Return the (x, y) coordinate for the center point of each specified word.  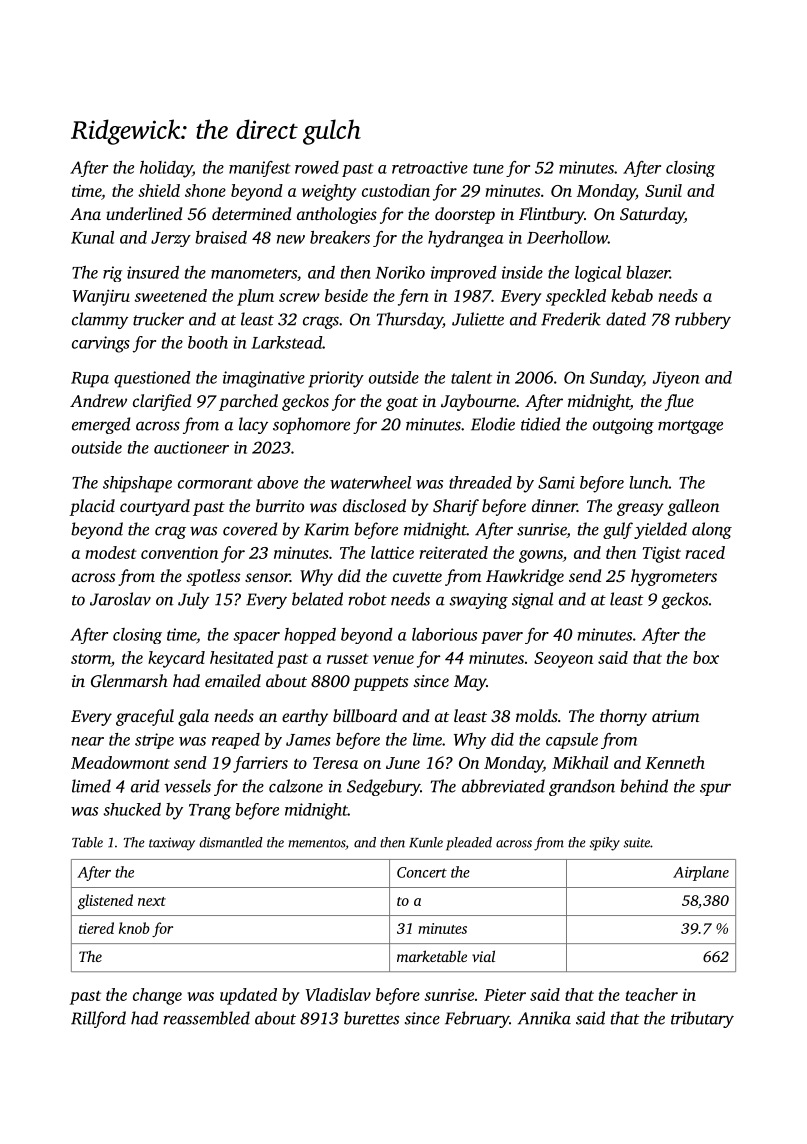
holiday (166, 169)
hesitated (242, 657)
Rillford (98, 1019)
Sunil (663, 190)
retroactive (430, 167)
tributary (702, 1019)
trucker (158, 319)
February (477, 1019)
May (470, 683)
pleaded (469, 844)
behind (644, 786)
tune (488, 168)
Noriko (400, 272)
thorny (623, 717)
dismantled (231, 842)
